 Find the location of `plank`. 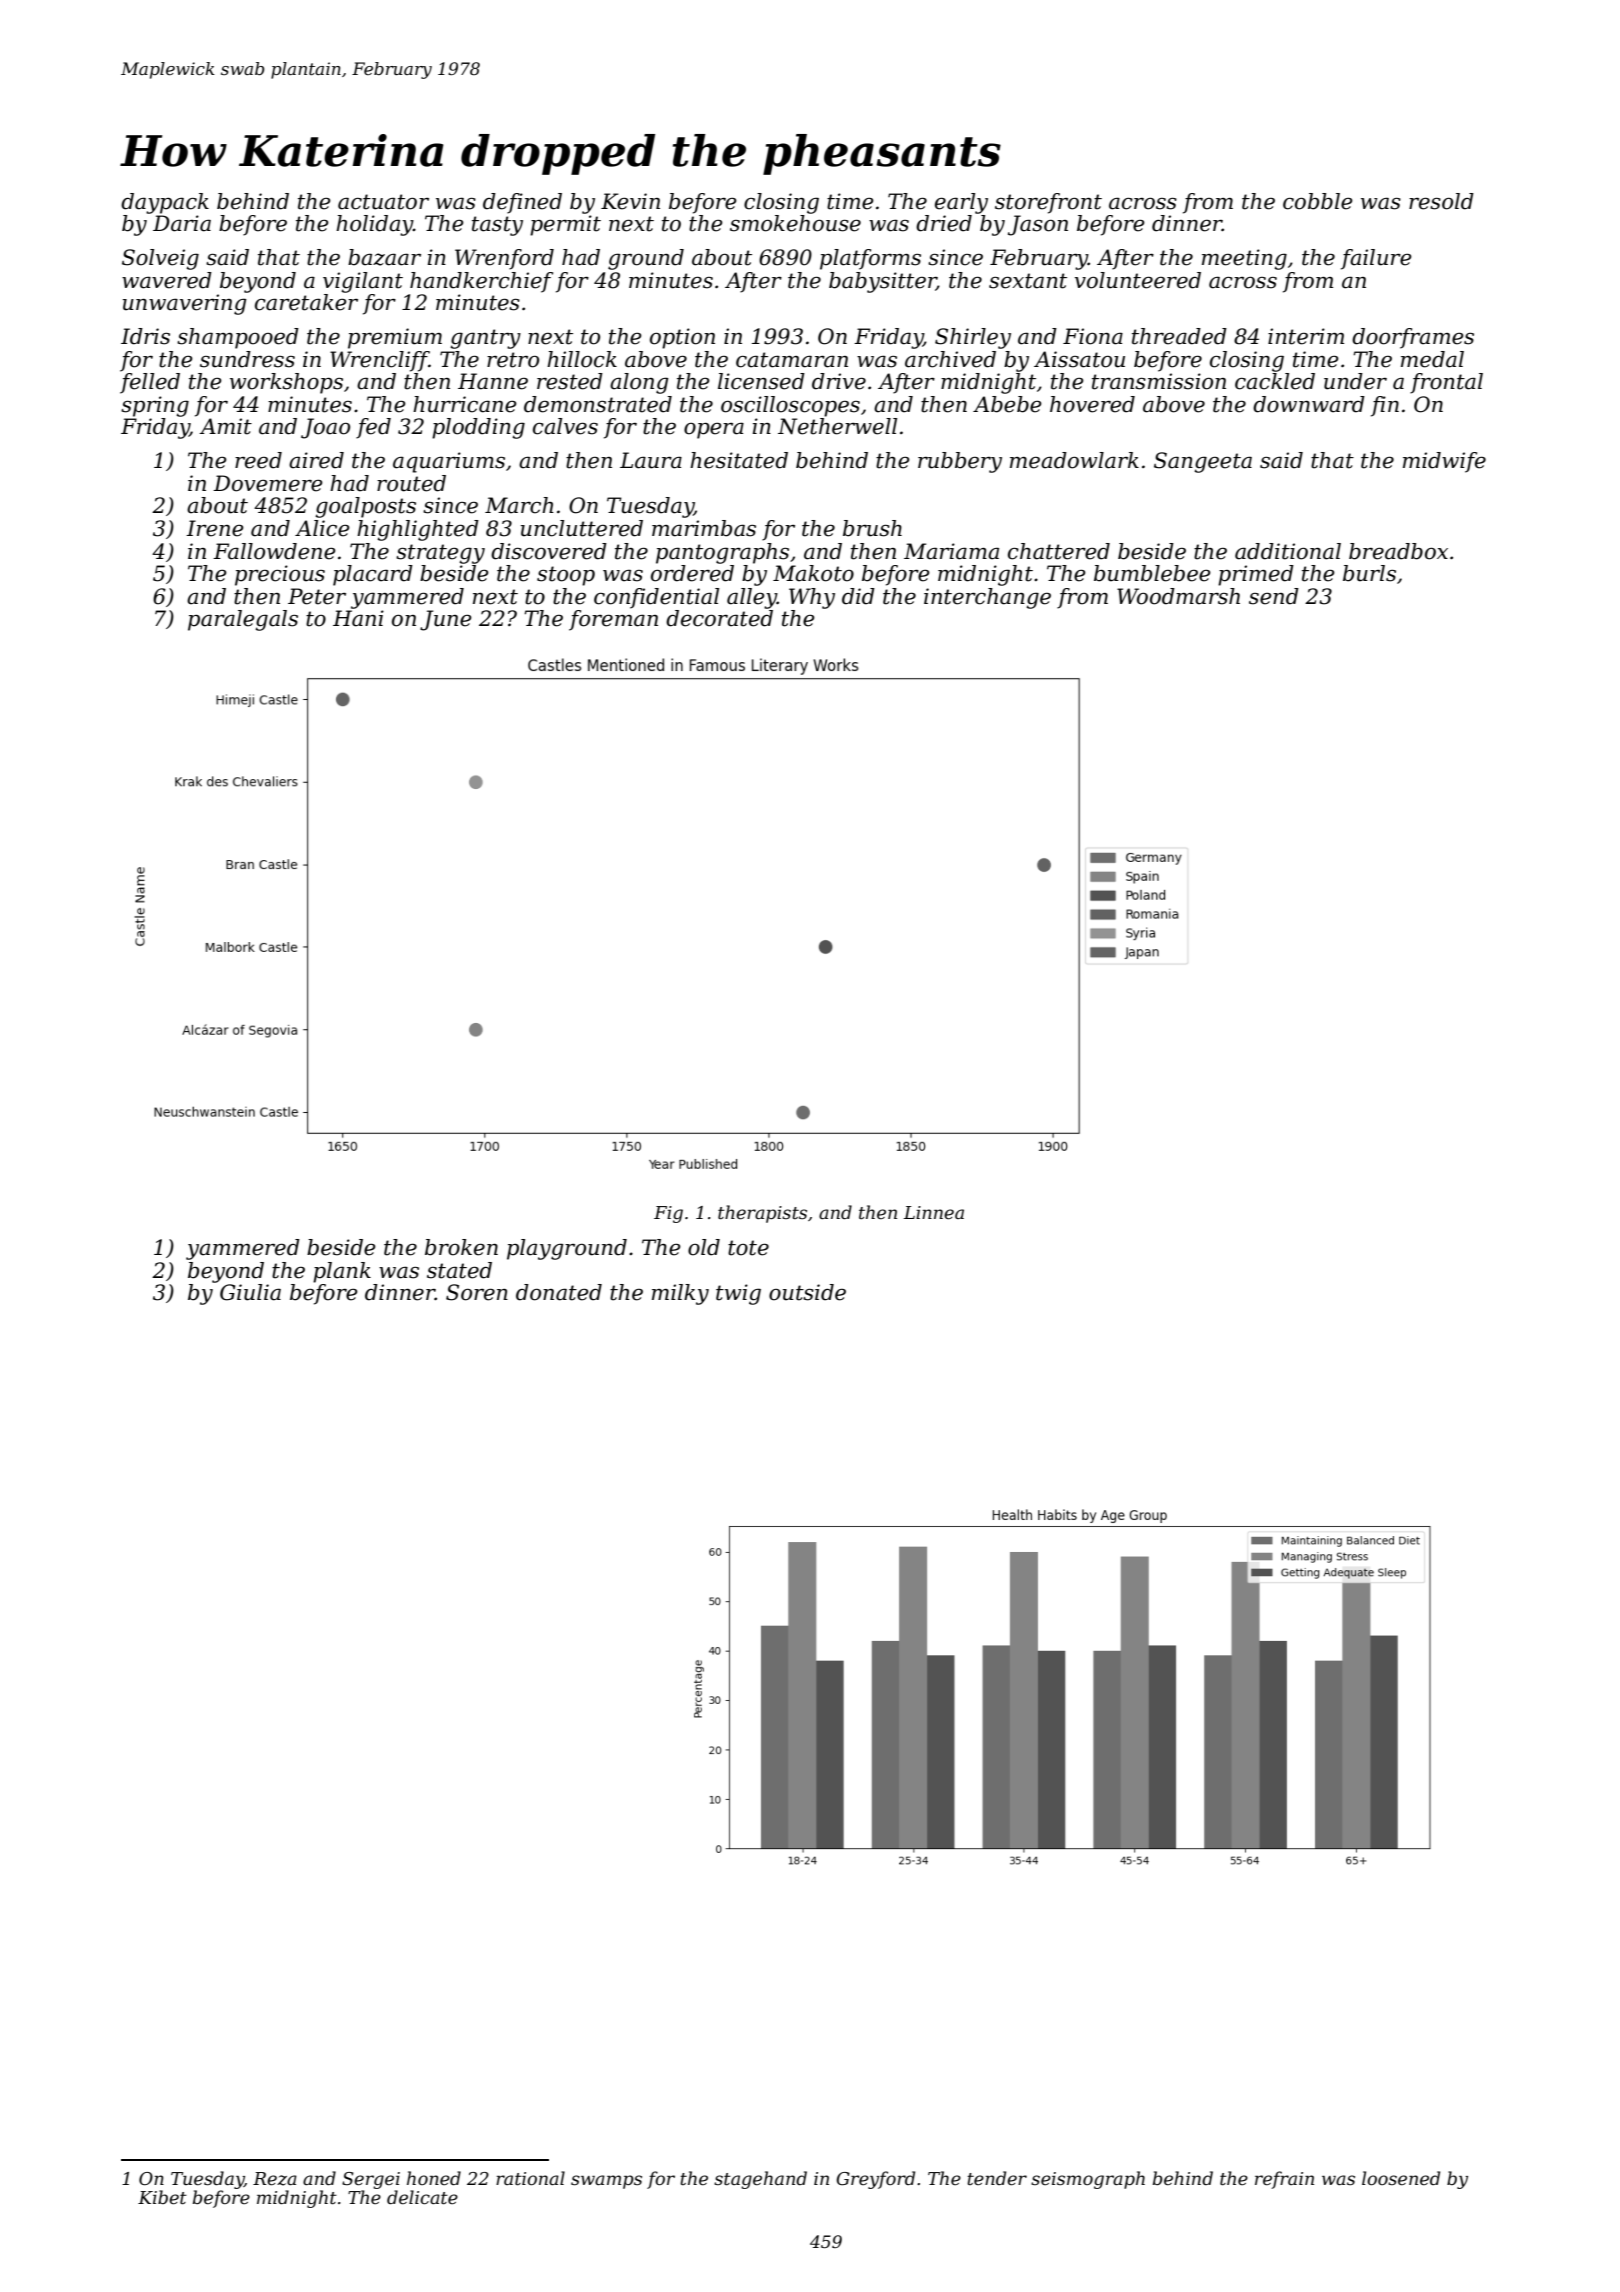

plank is located at coordinates (342, 1272).
